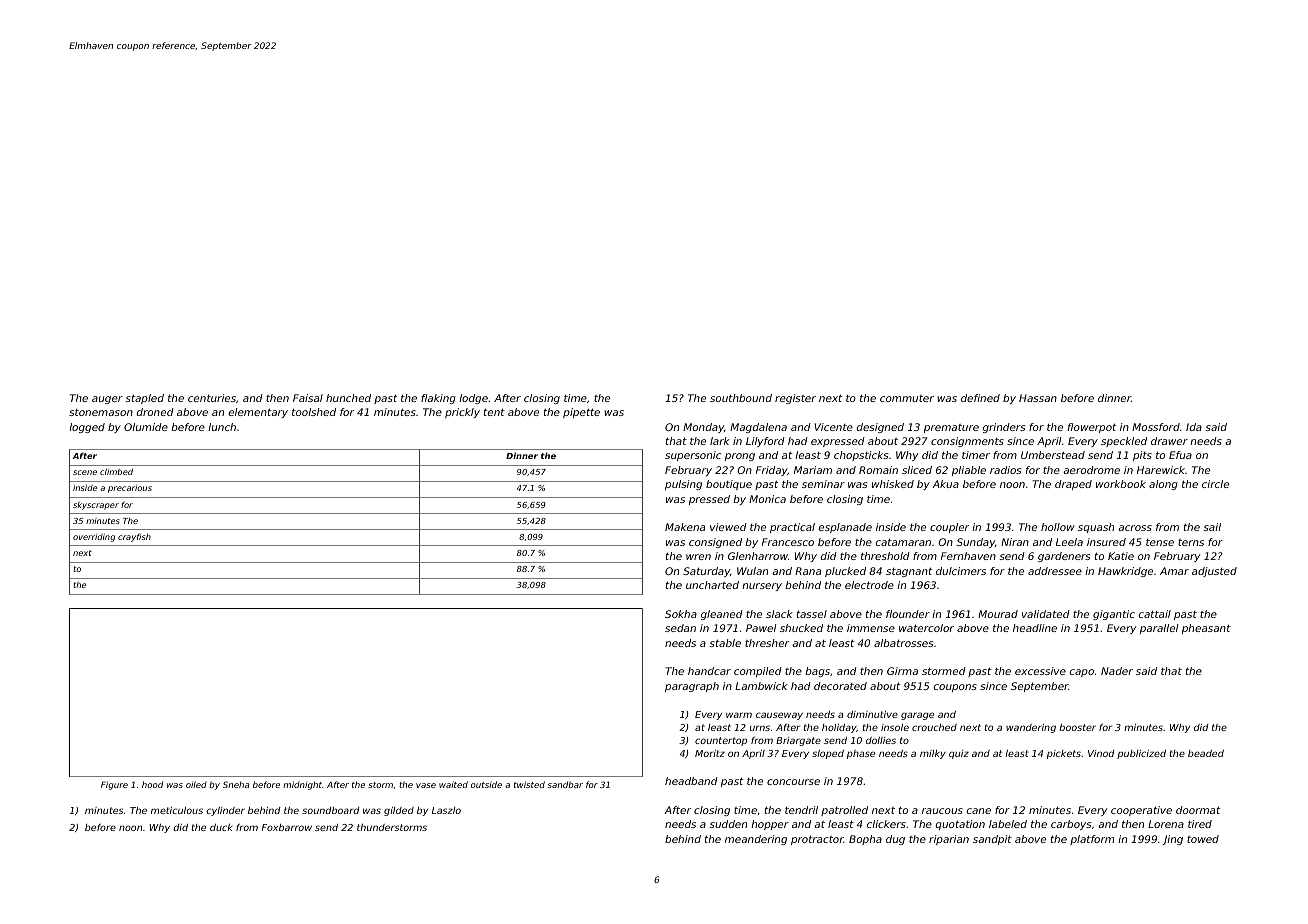 The height and width of the document is (924, 1308). I want to click on southbound, so click(741, 398).
